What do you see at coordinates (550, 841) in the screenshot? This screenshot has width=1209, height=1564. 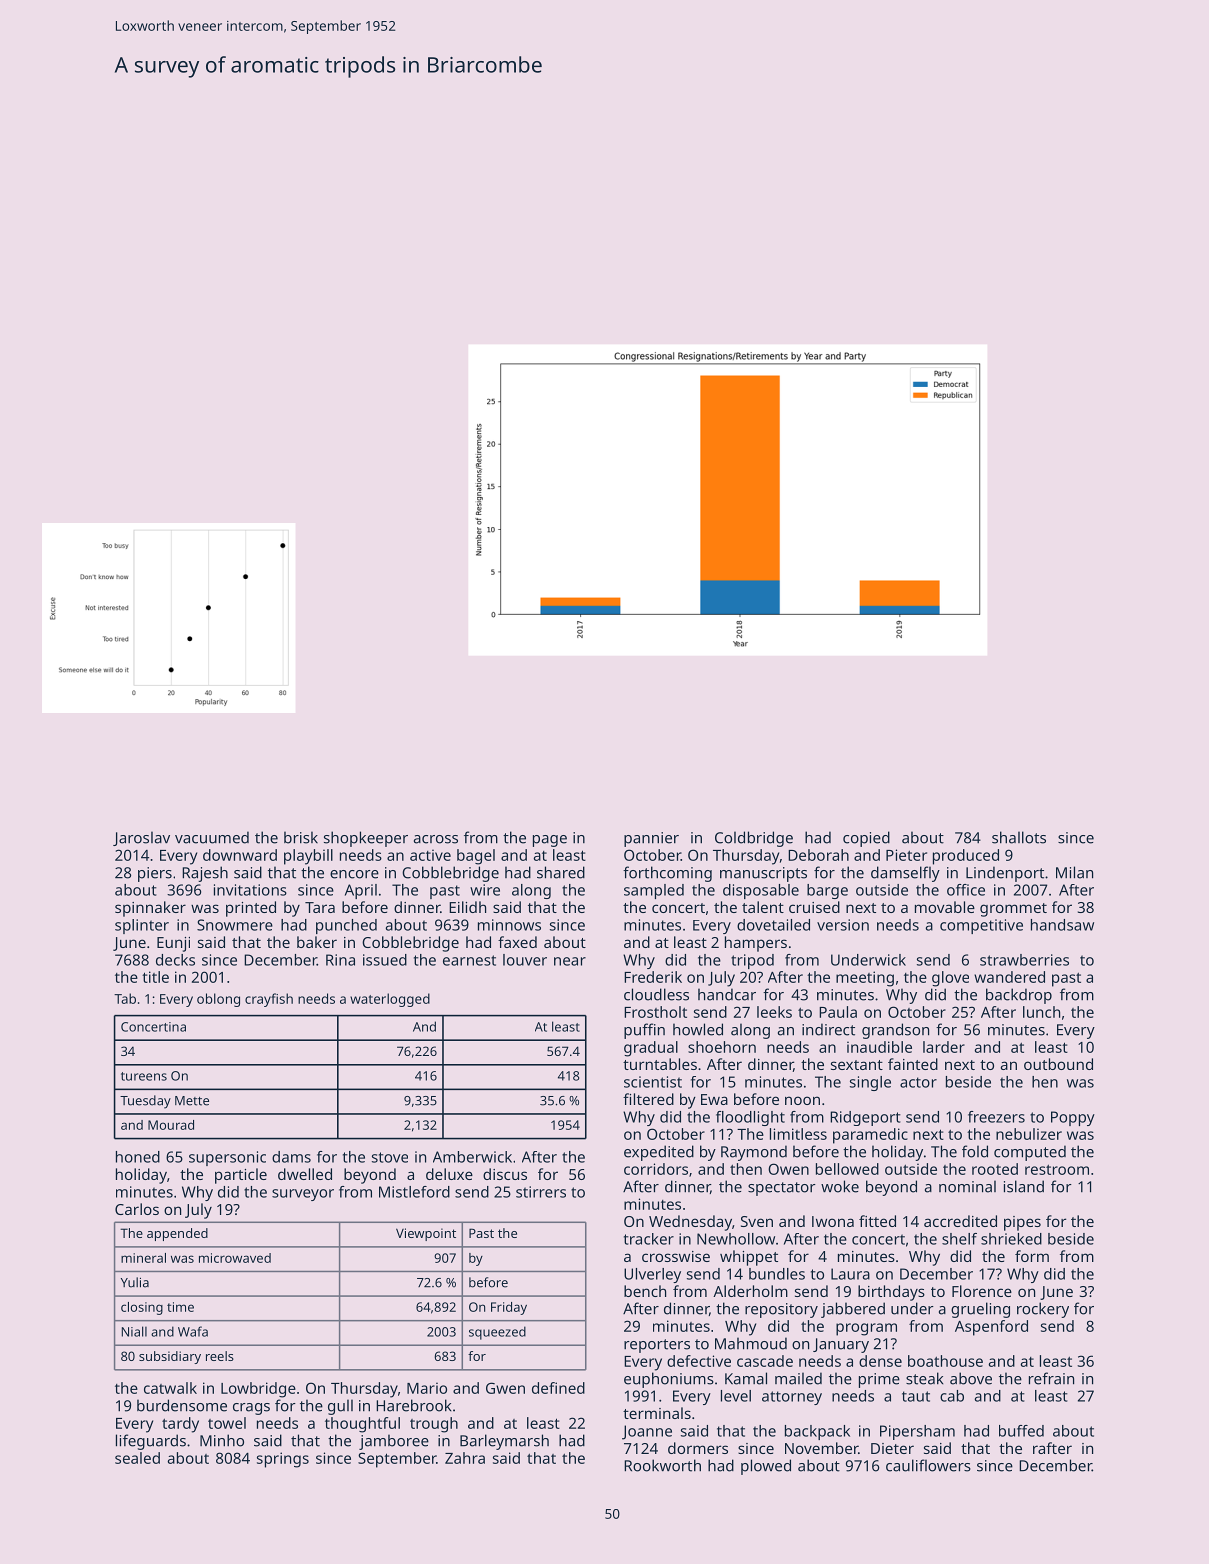 I see `page` at bounding box center [550, 841].
